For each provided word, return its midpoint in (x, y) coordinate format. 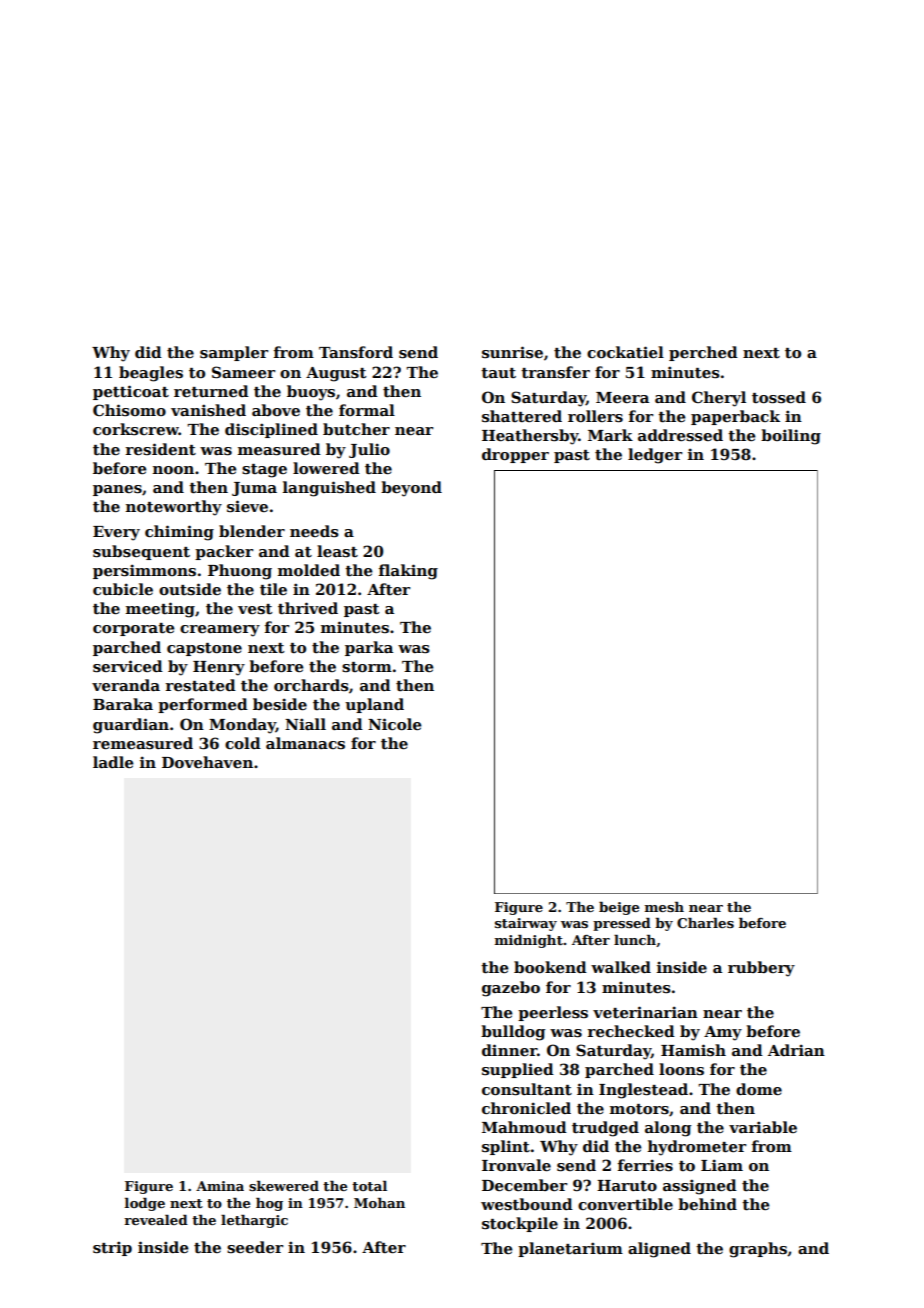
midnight (529, 941)
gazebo (511, 989)
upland (374, 705)
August (336, 374)
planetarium (570, 1249)
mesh (664, 907)
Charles (705, 923)
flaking (408, 572)
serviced (128, 666)
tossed (779, 397)
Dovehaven (207, 762)
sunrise (512, 352)
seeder (255, 1247)
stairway (526, 924)
